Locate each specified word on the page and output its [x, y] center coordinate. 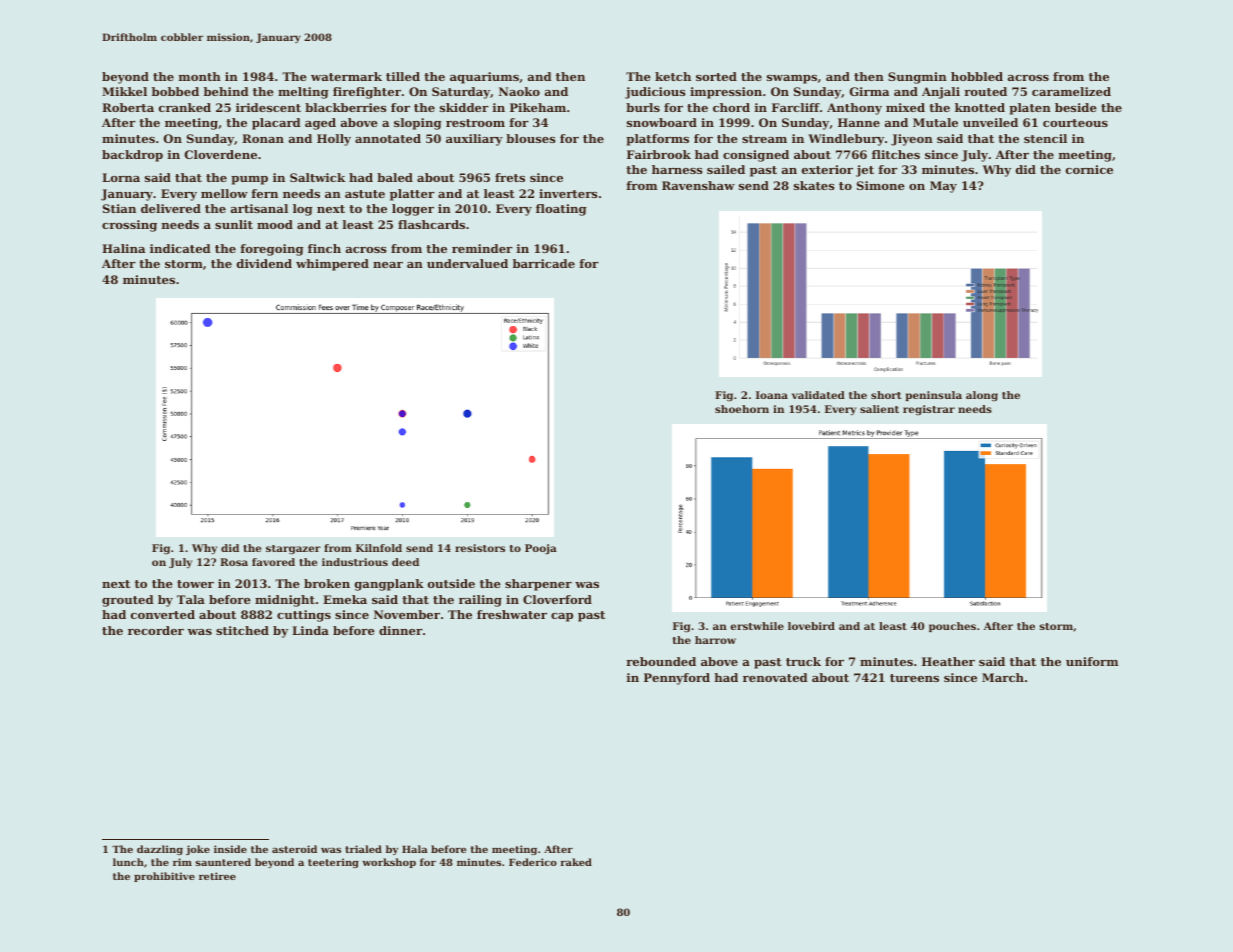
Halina [123, 248]
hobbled [977, 76]
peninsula [934, 396]
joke [198, 850]
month [199, 76]
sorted [716, 76]
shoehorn [742, 409]
